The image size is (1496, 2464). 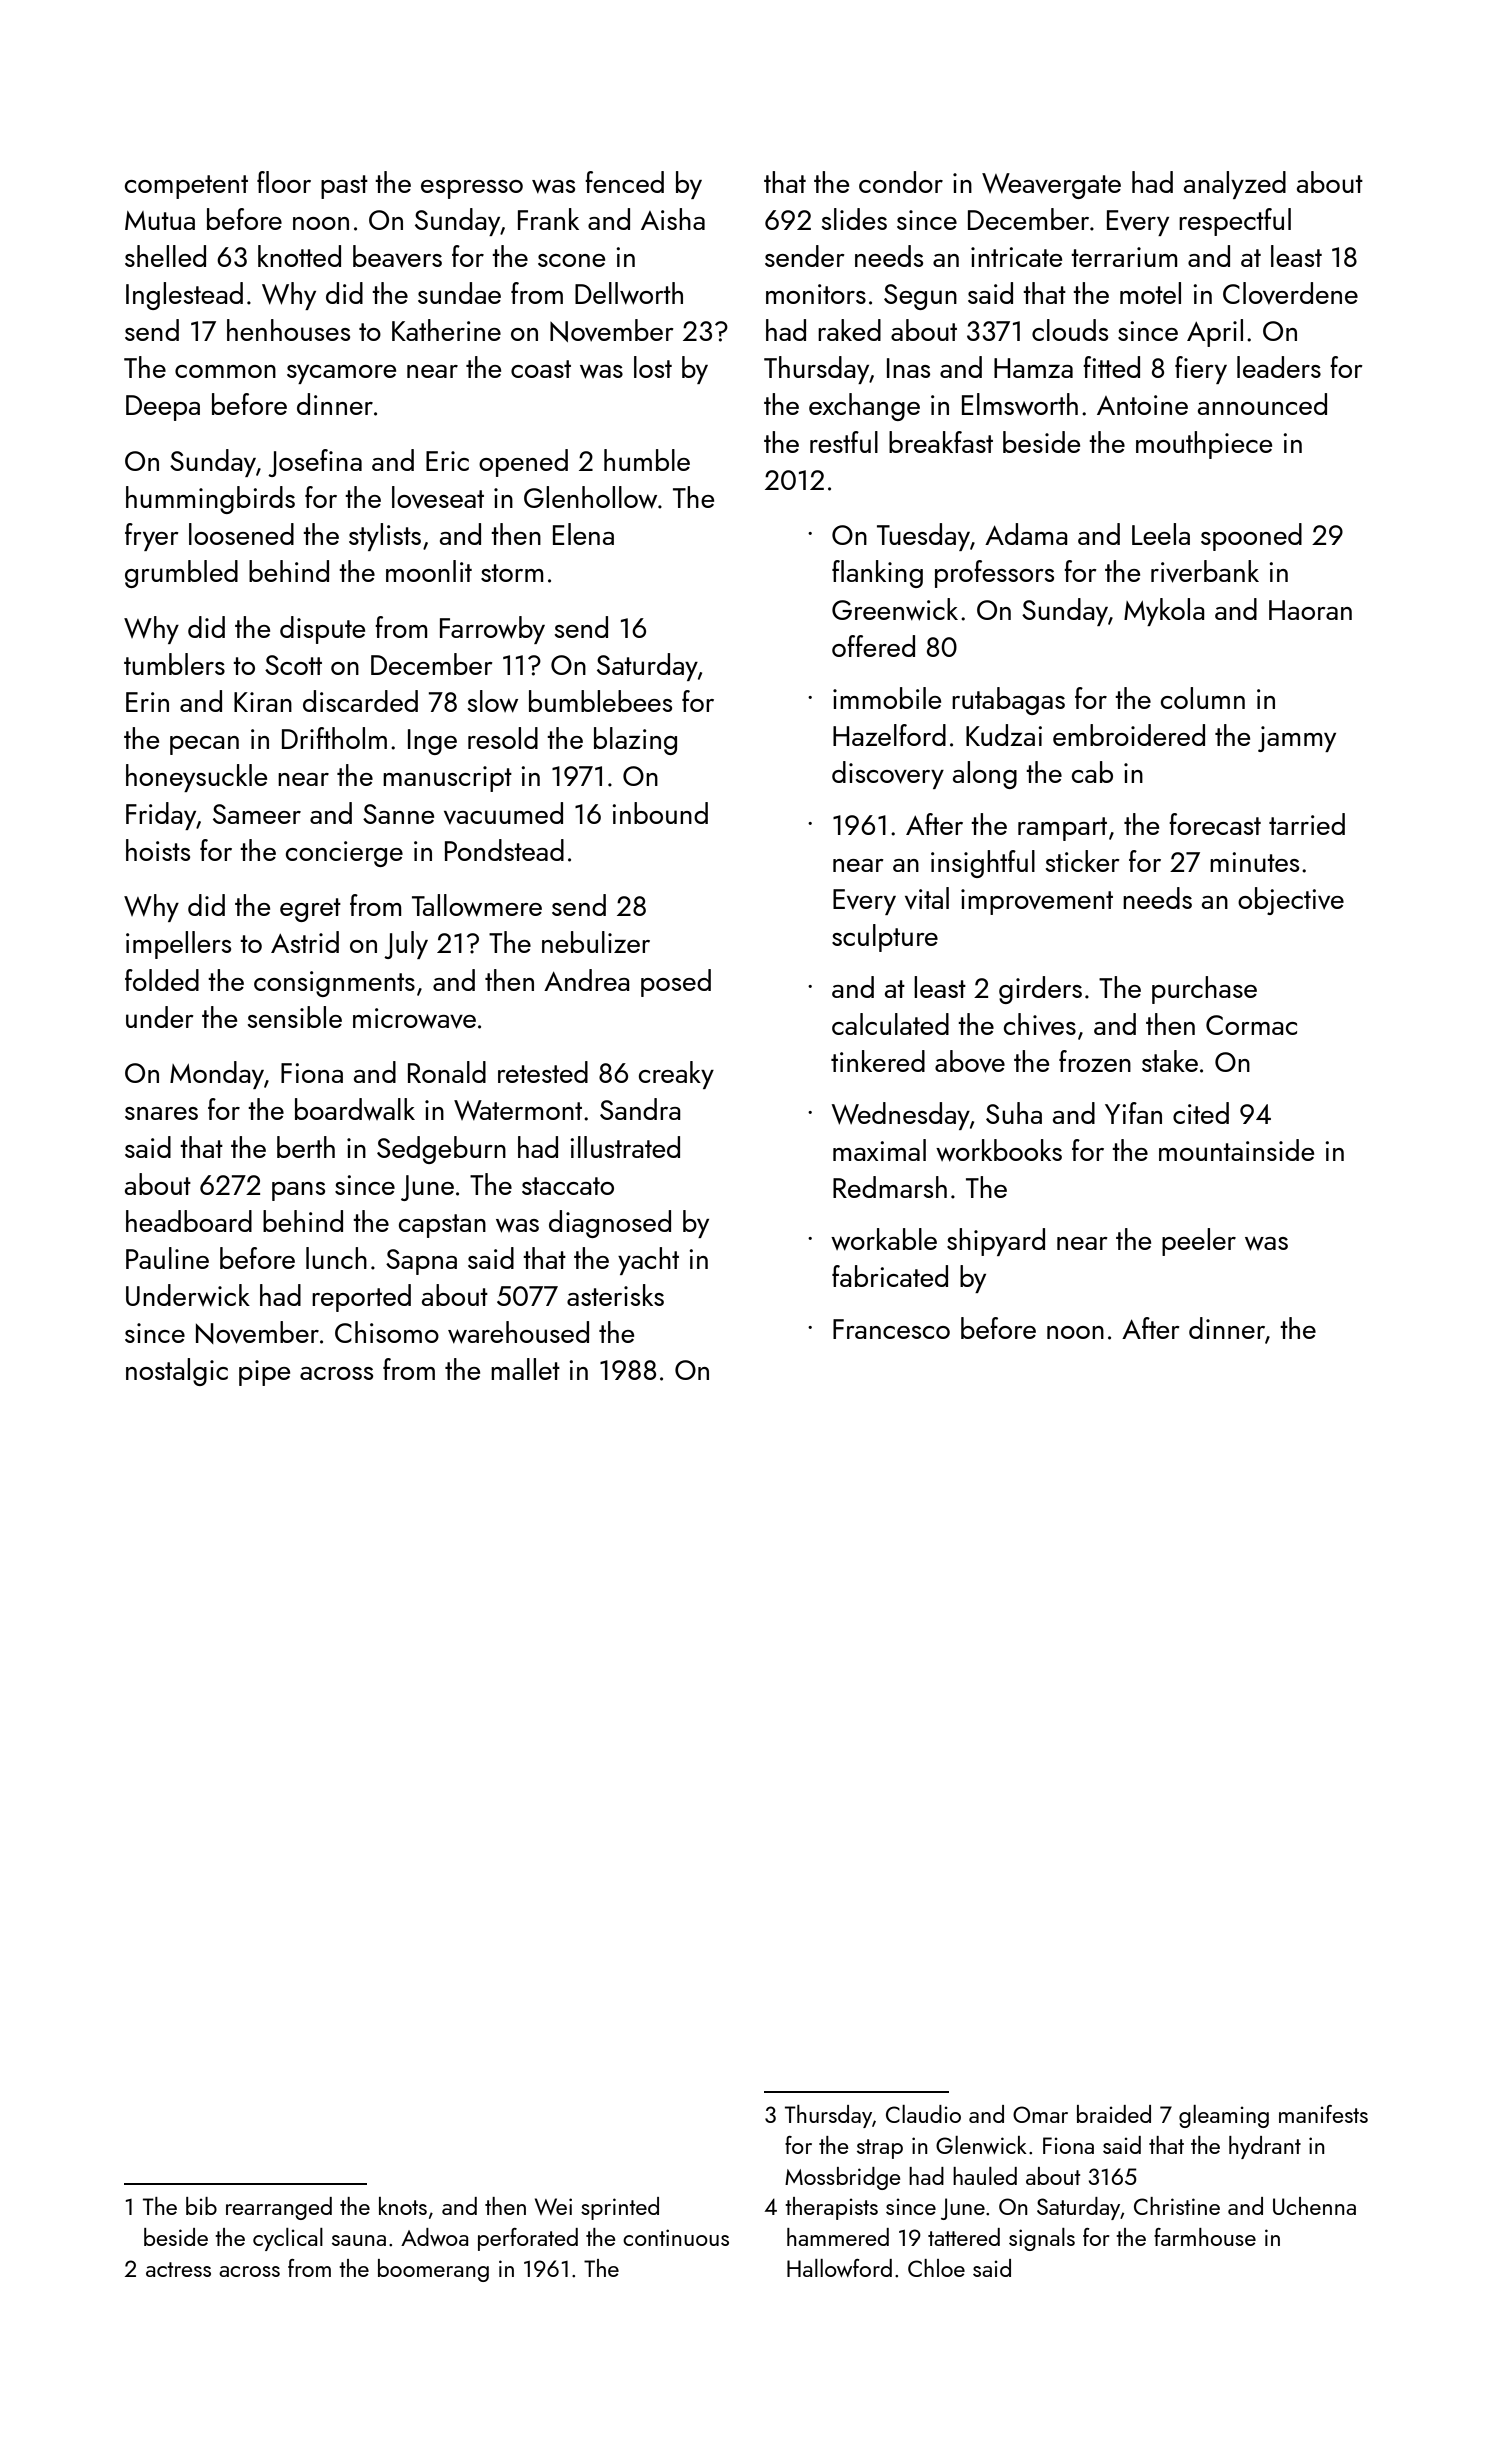 What do you see at coordinates (1095, 1061) in the image?
I see `frozen` at bounding box center [1095, 1061].
